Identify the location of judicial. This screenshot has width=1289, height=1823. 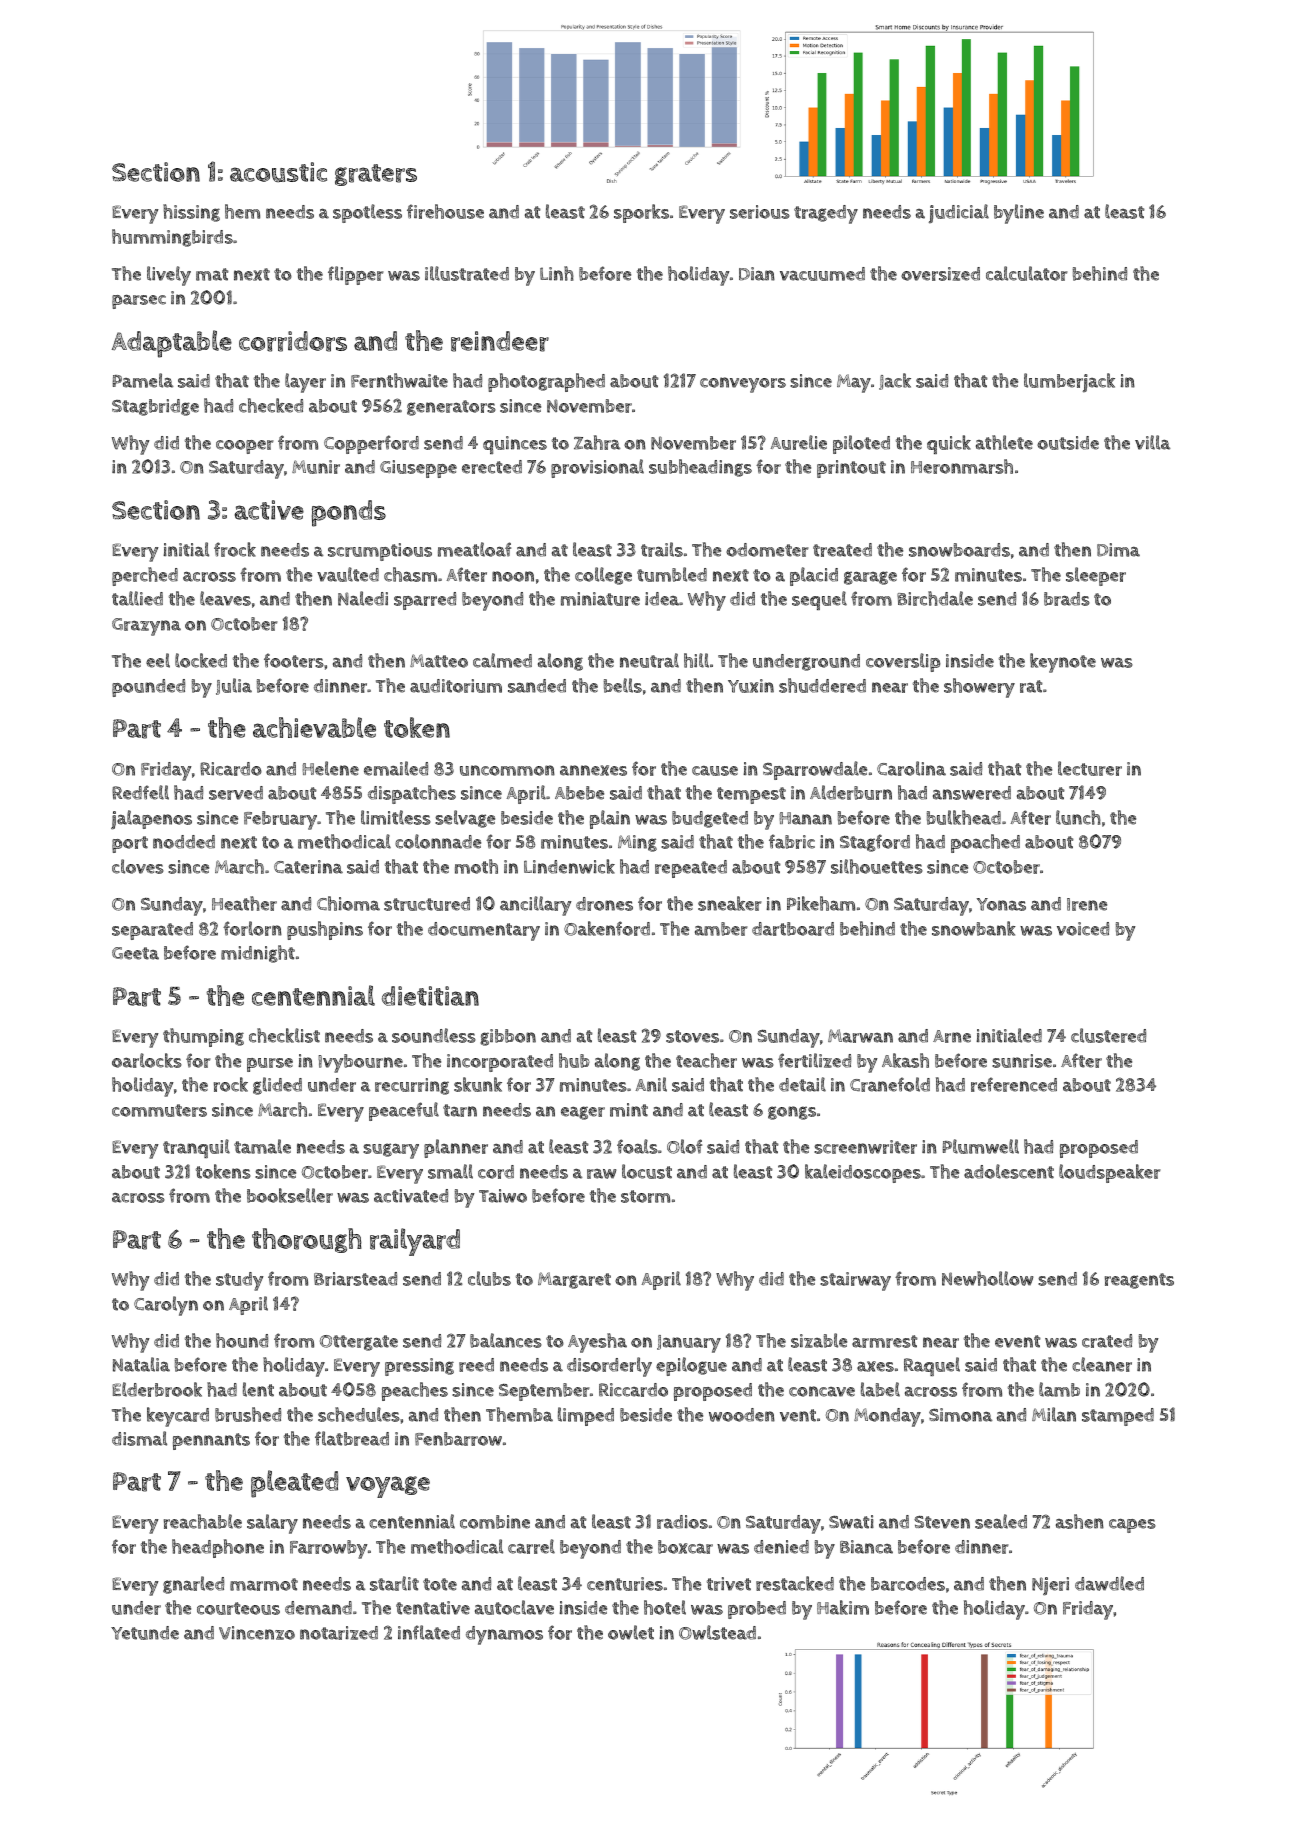
(959, 214).
